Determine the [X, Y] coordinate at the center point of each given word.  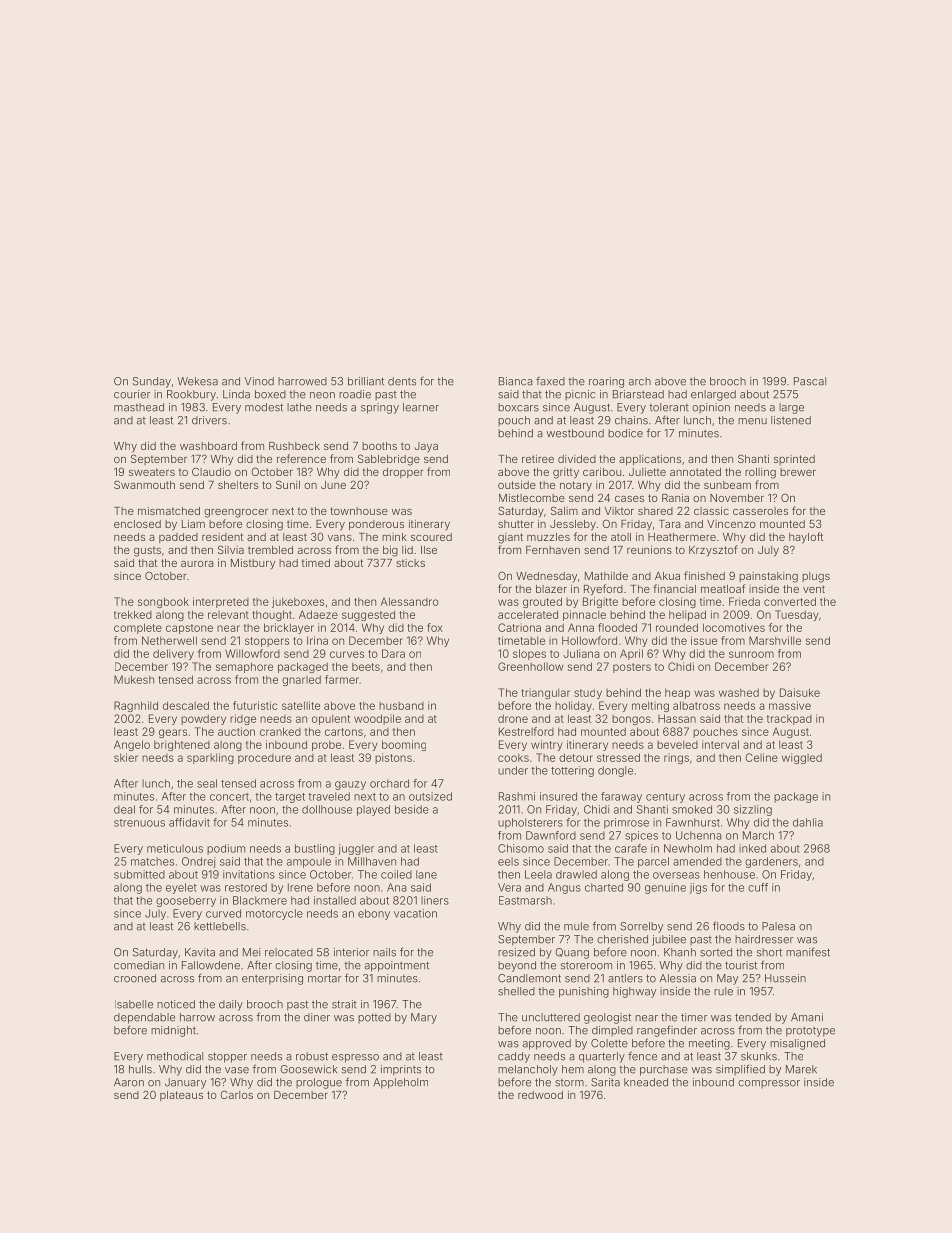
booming [404, 745]
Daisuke [800, 692]
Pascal [810, 381]
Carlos [236, 1094]
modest [264, 407]
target [290, 798]
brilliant [366, 381]
